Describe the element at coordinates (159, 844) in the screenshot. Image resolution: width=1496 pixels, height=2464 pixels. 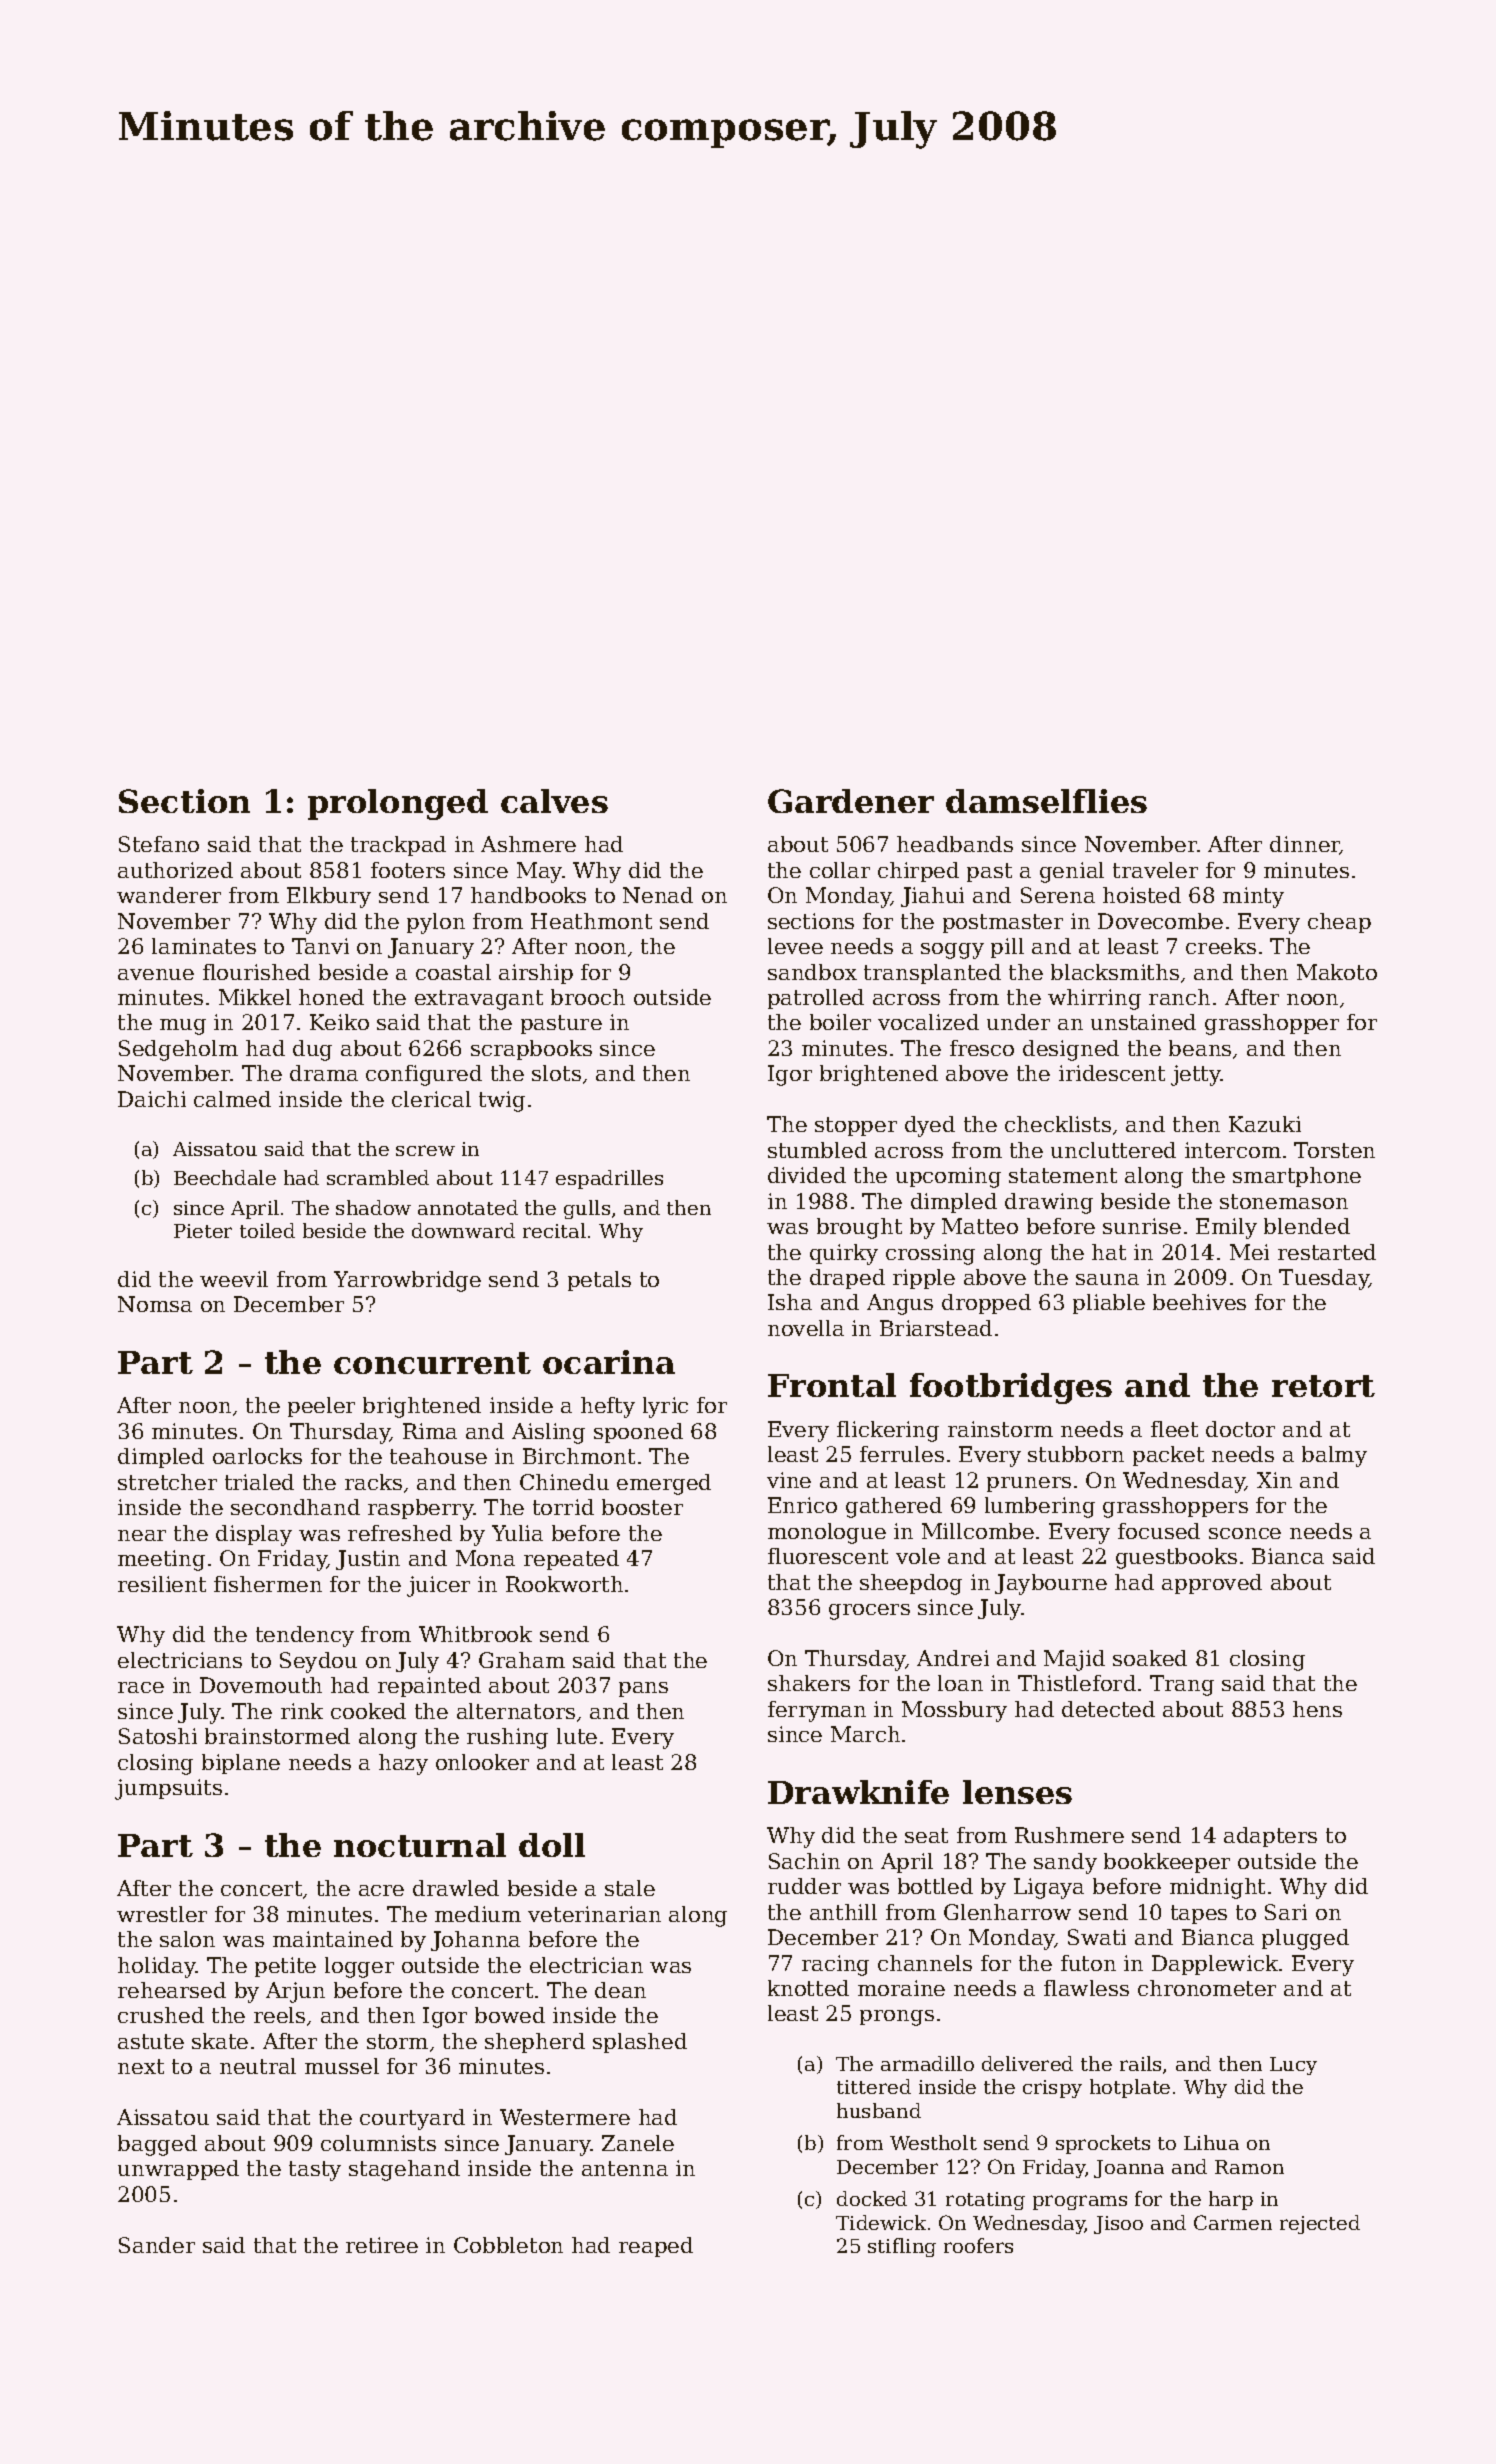
I see `Stefano` at that location.
